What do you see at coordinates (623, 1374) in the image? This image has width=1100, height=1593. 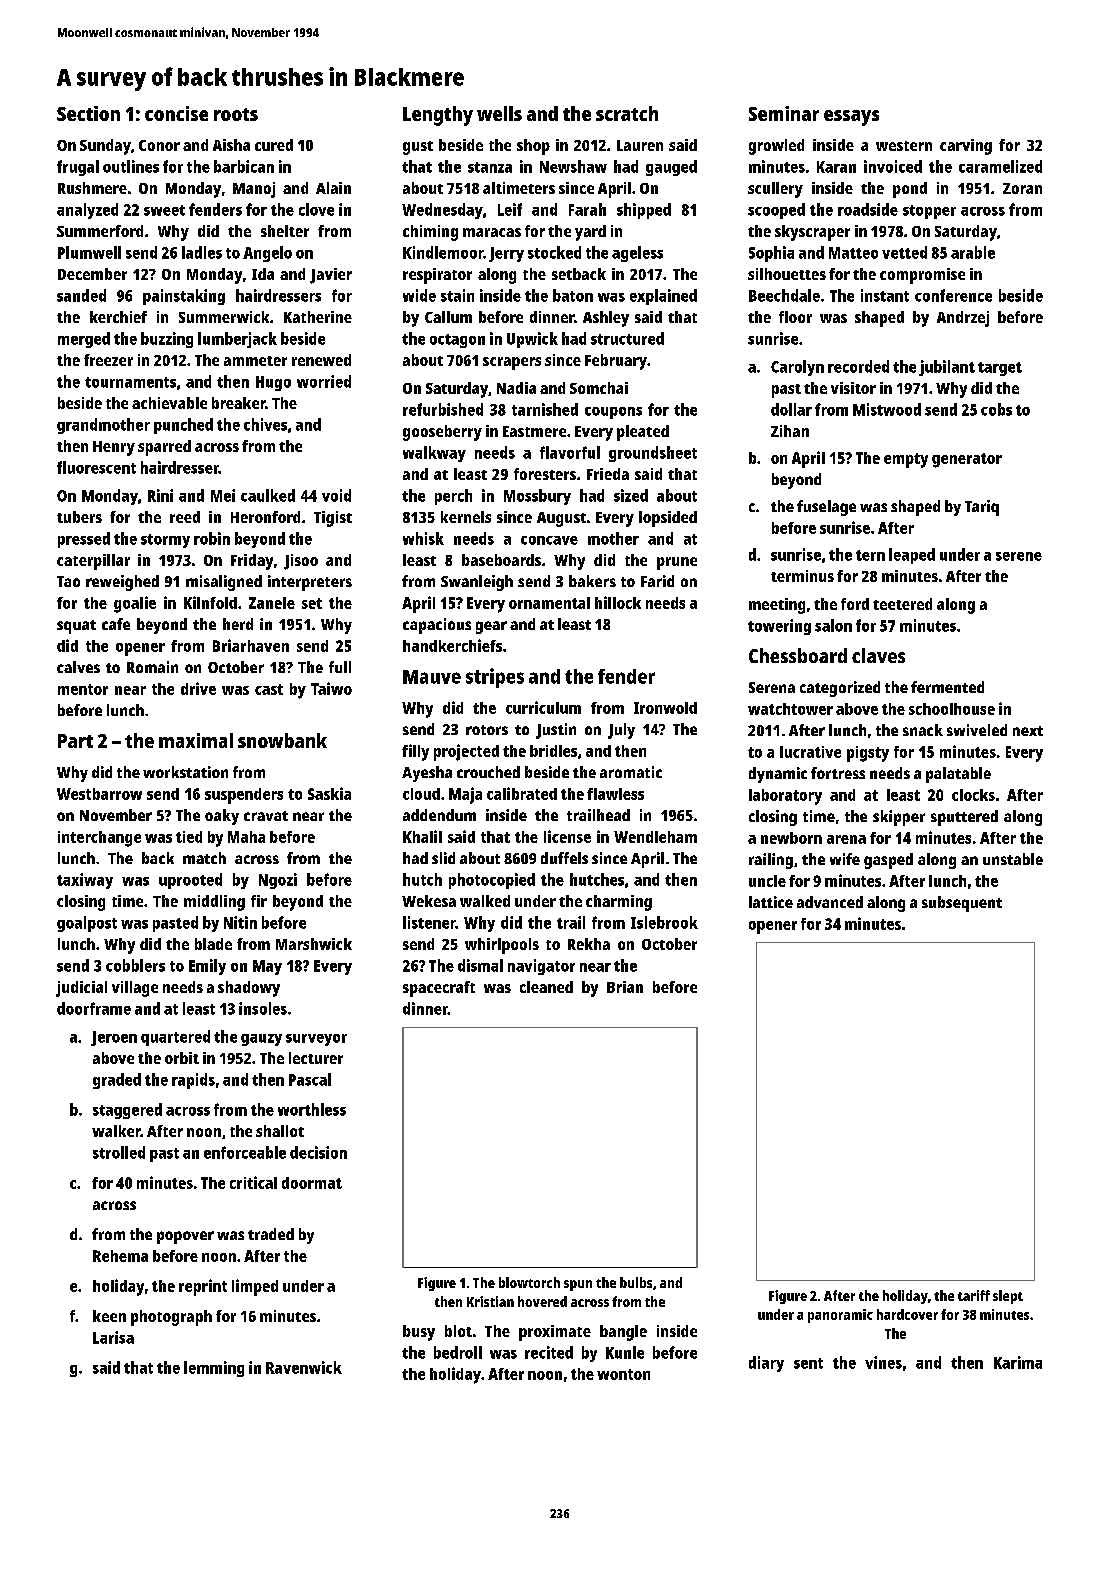 I see `wonton` at bounding box center [623, 1374].
